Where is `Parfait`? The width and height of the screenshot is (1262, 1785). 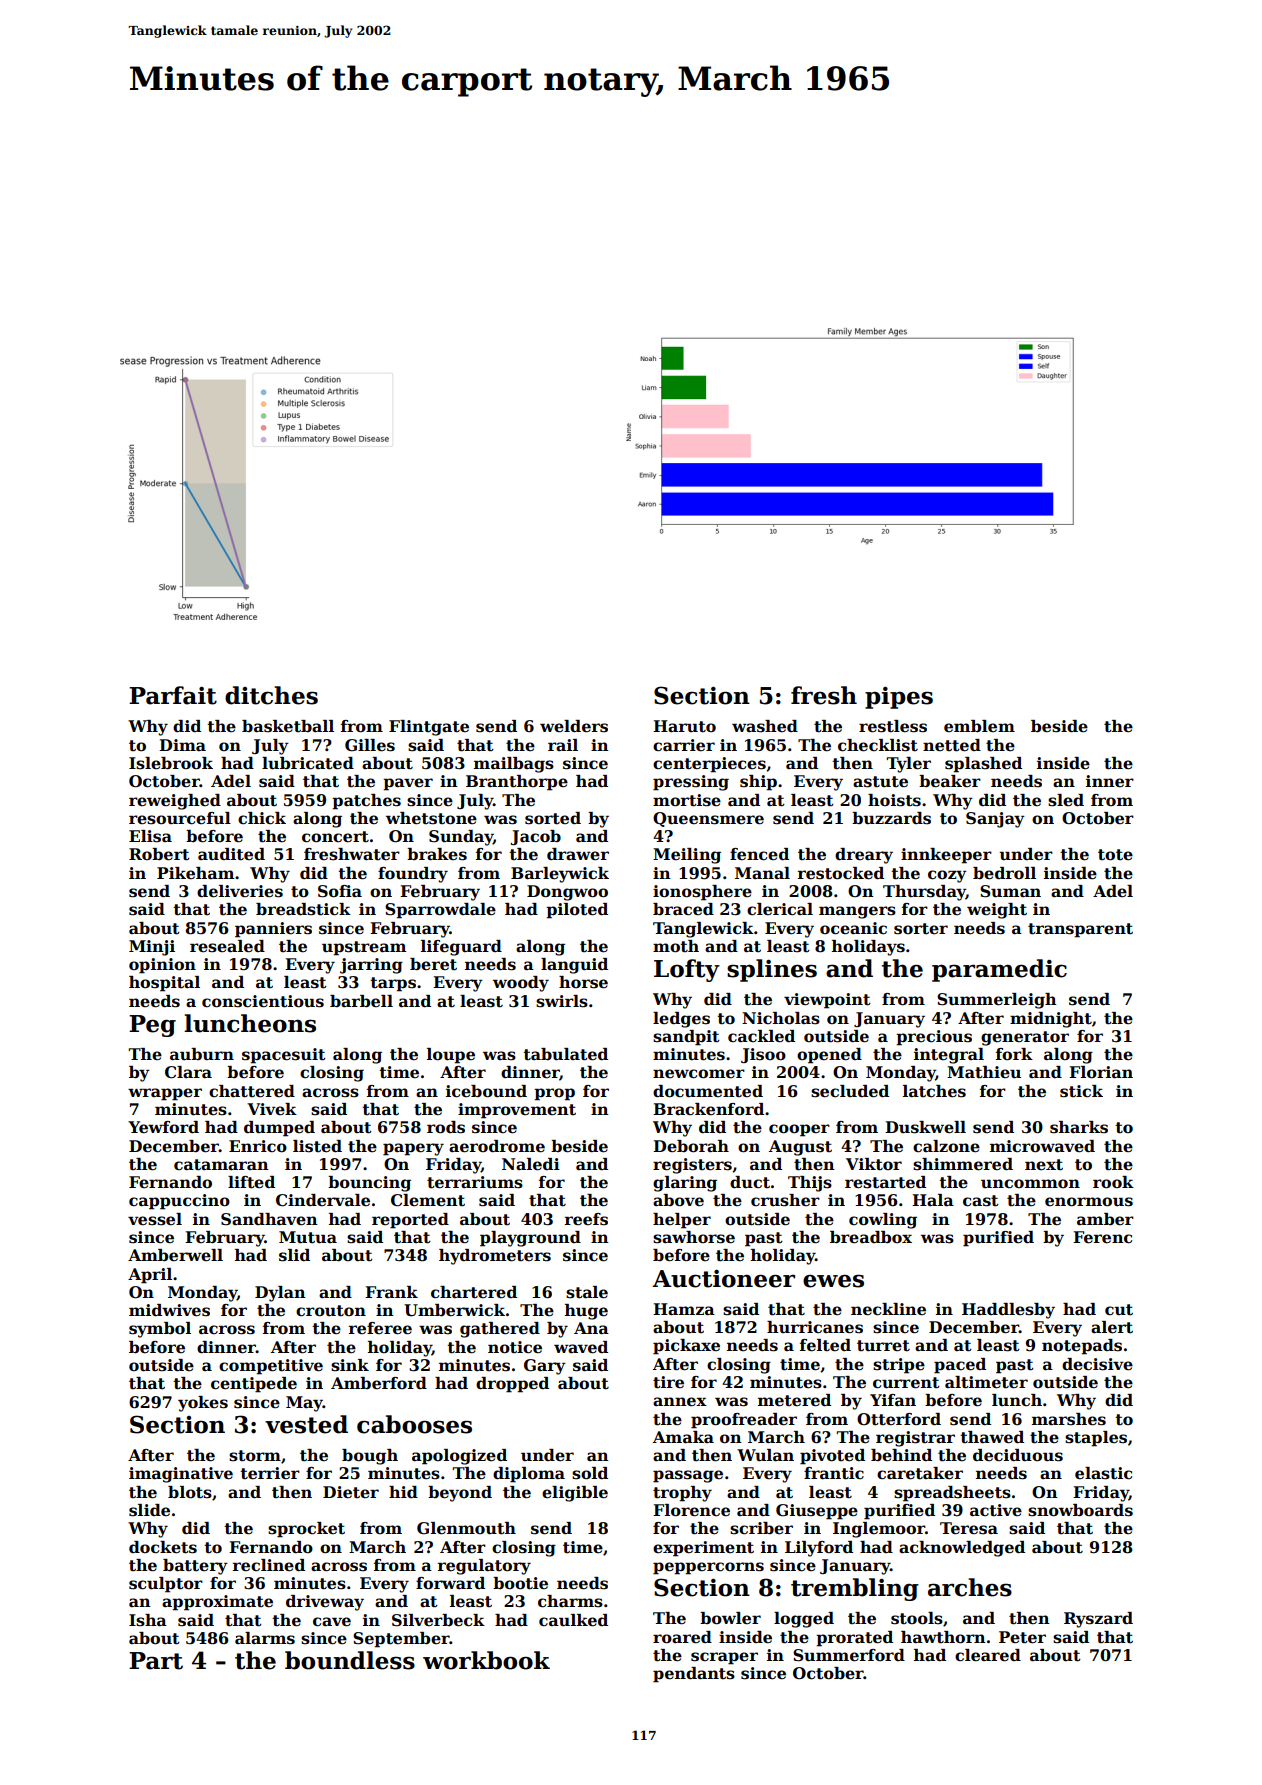 Parfait is located at coordinates (173, 695).
